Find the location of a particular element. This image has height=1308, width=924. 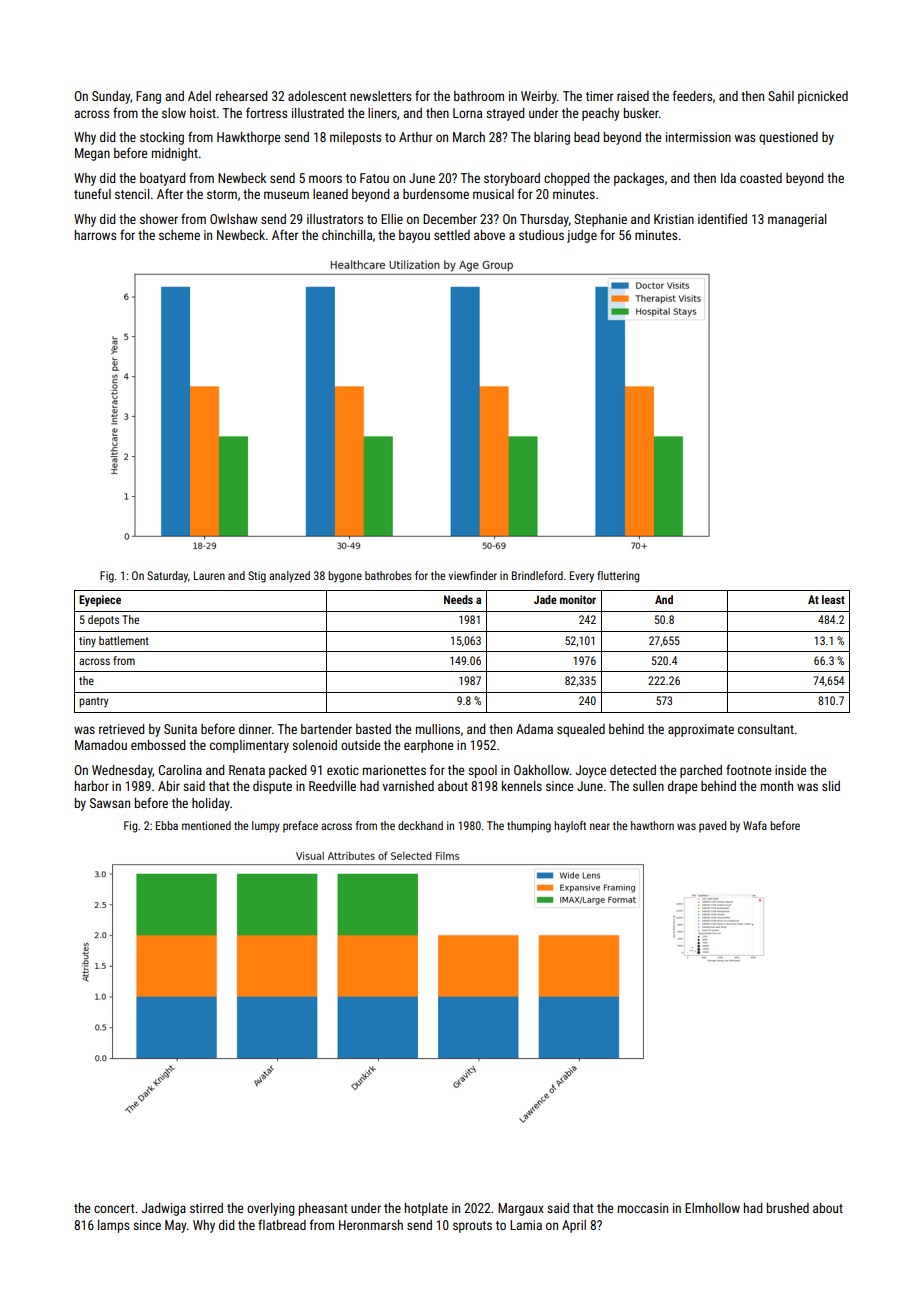

Fang is located at coordinates (148, 97).
